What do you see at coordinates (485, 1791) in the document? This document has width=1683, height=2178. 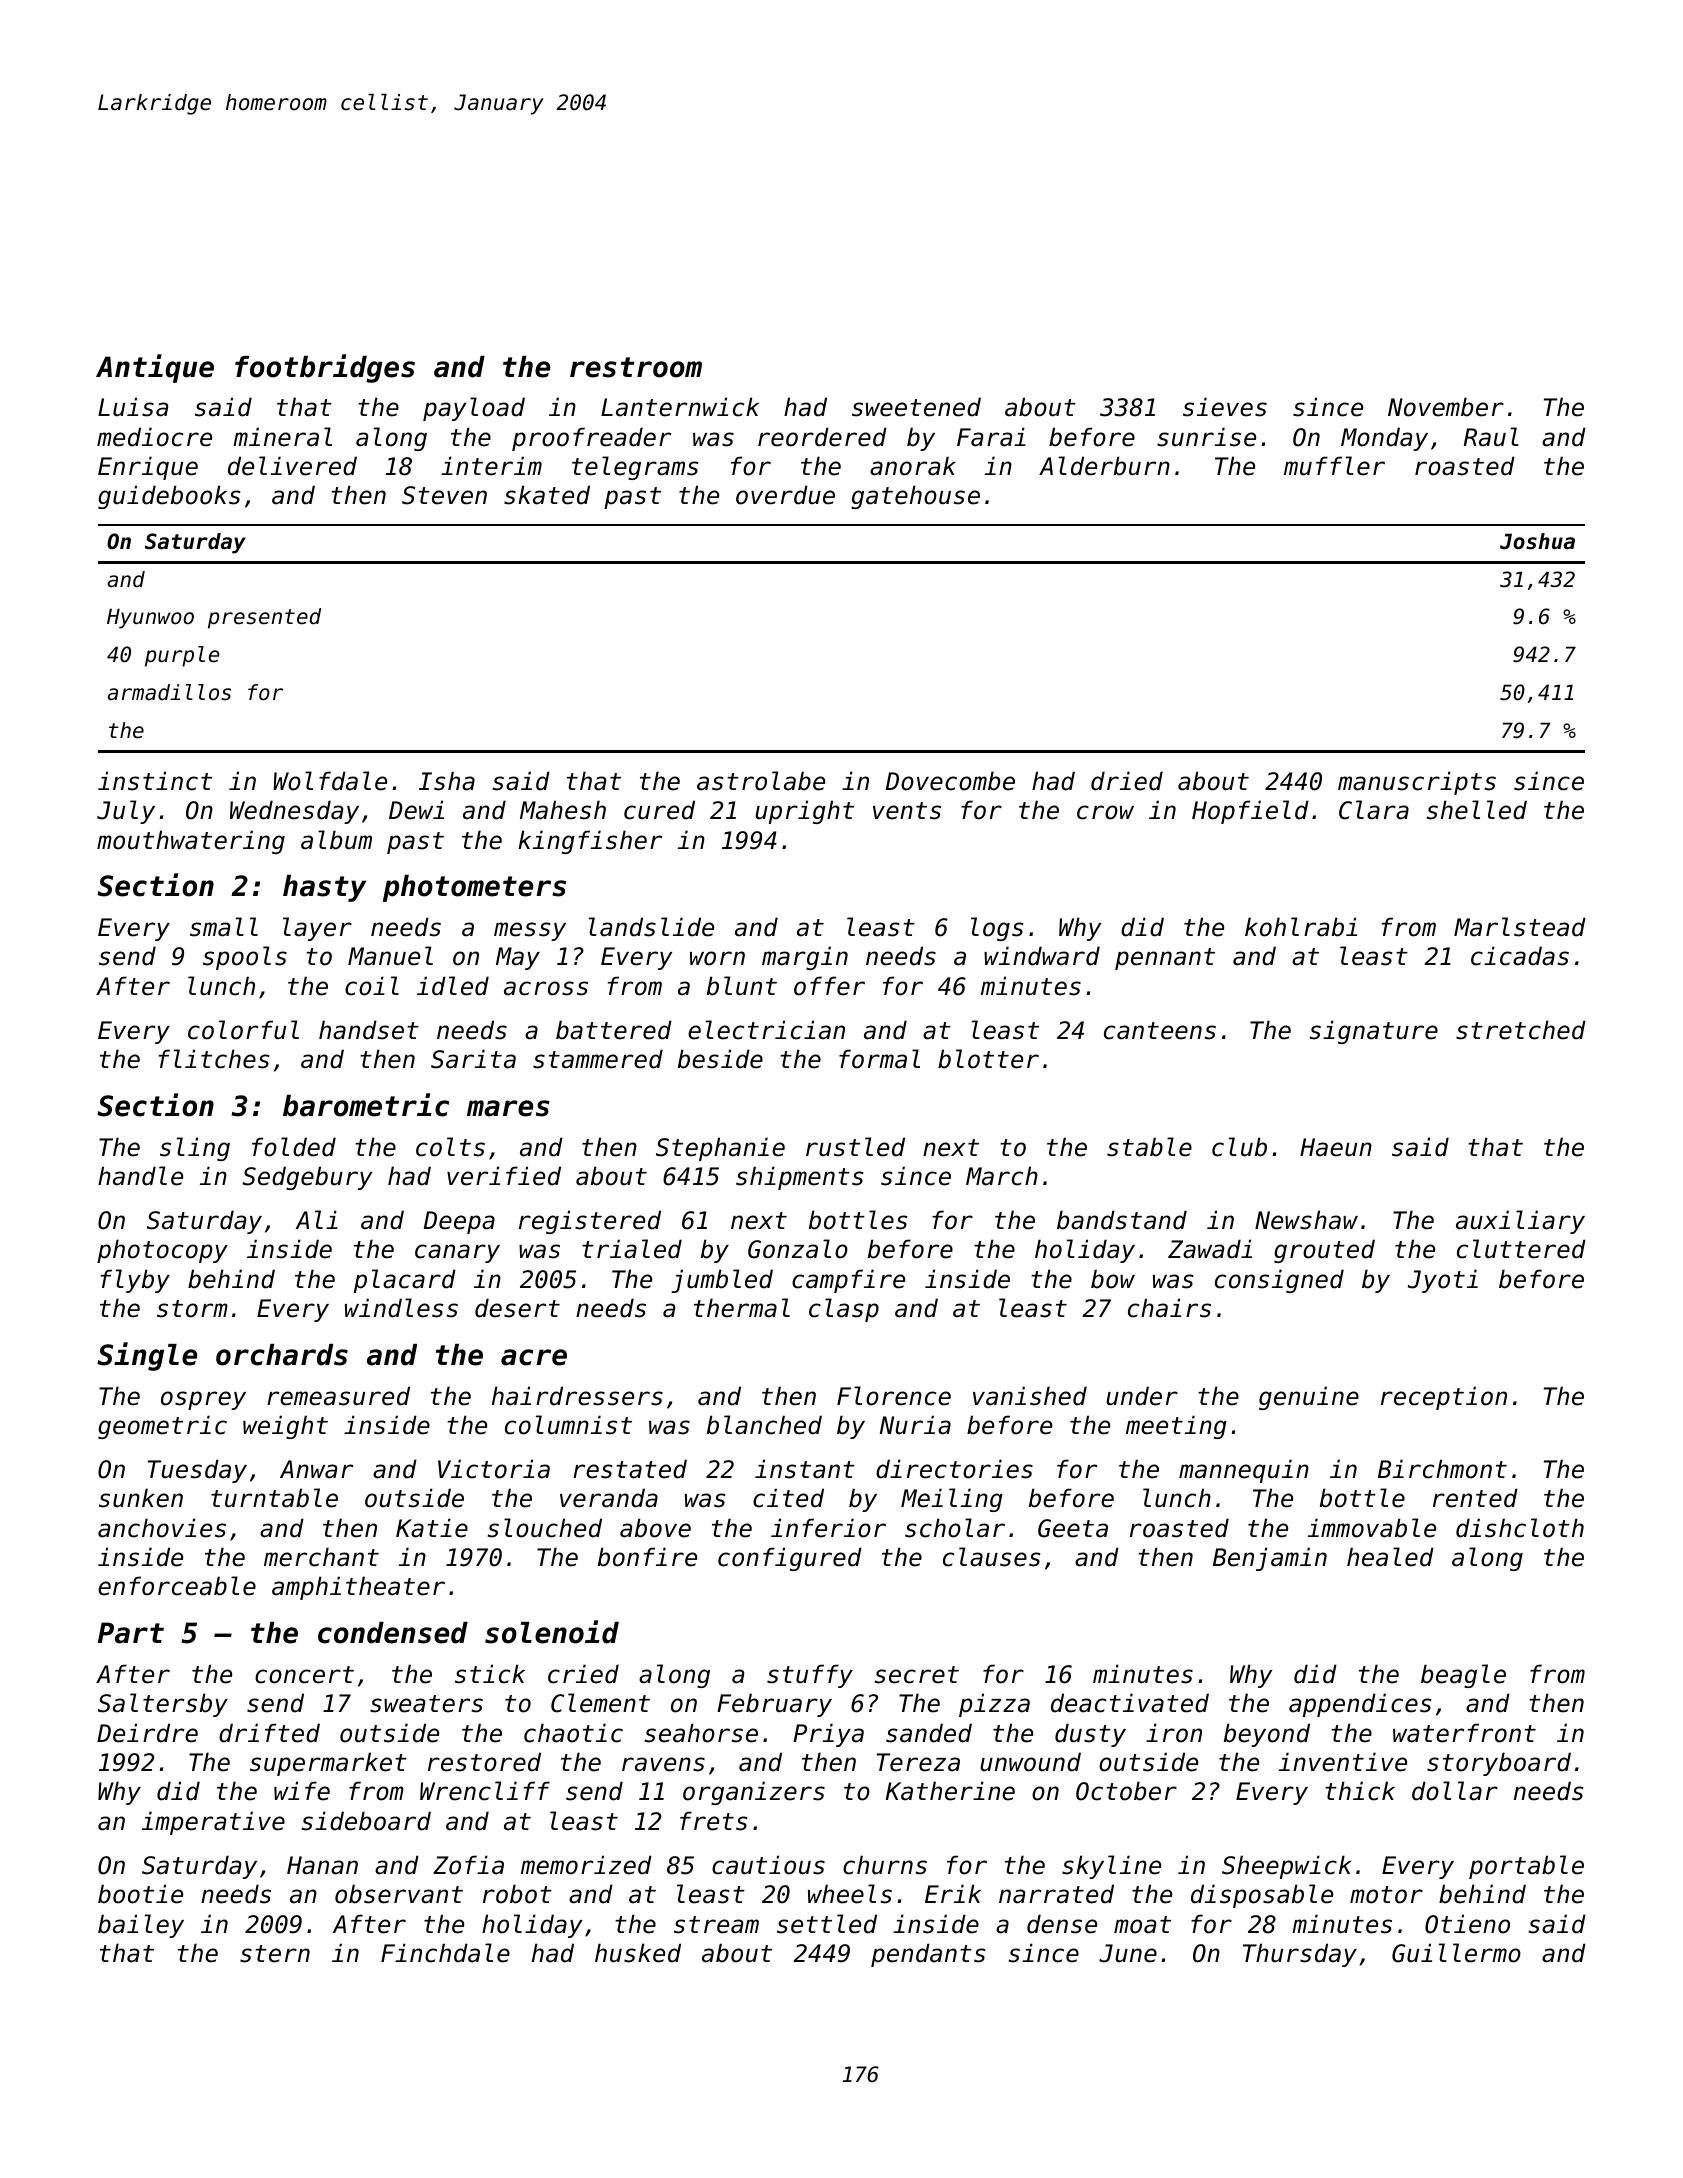 I see `Wrencliff` at bounding box center [485, 1791].
